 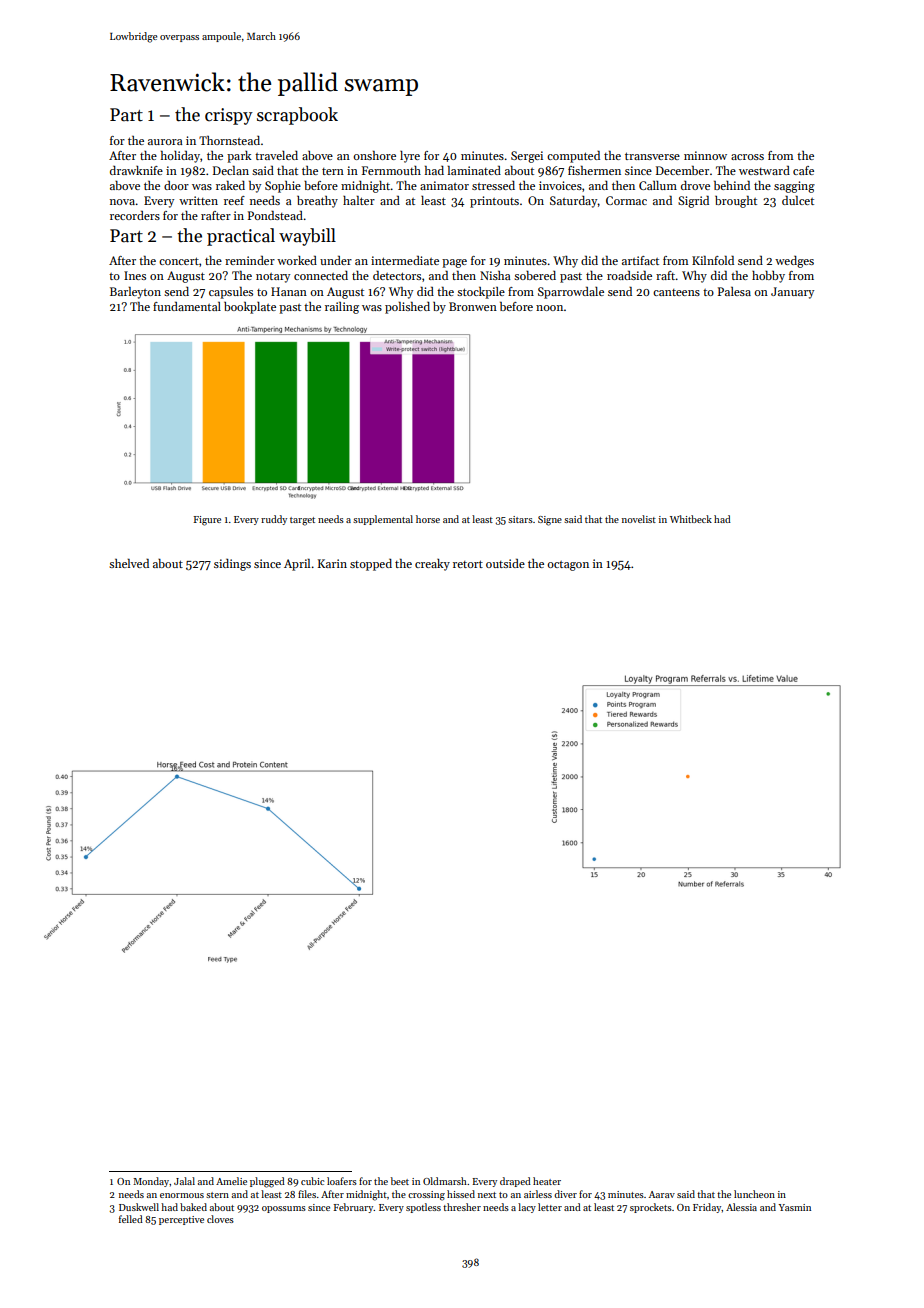 I want to click on Alessia, so click(x=741, y=1207).
